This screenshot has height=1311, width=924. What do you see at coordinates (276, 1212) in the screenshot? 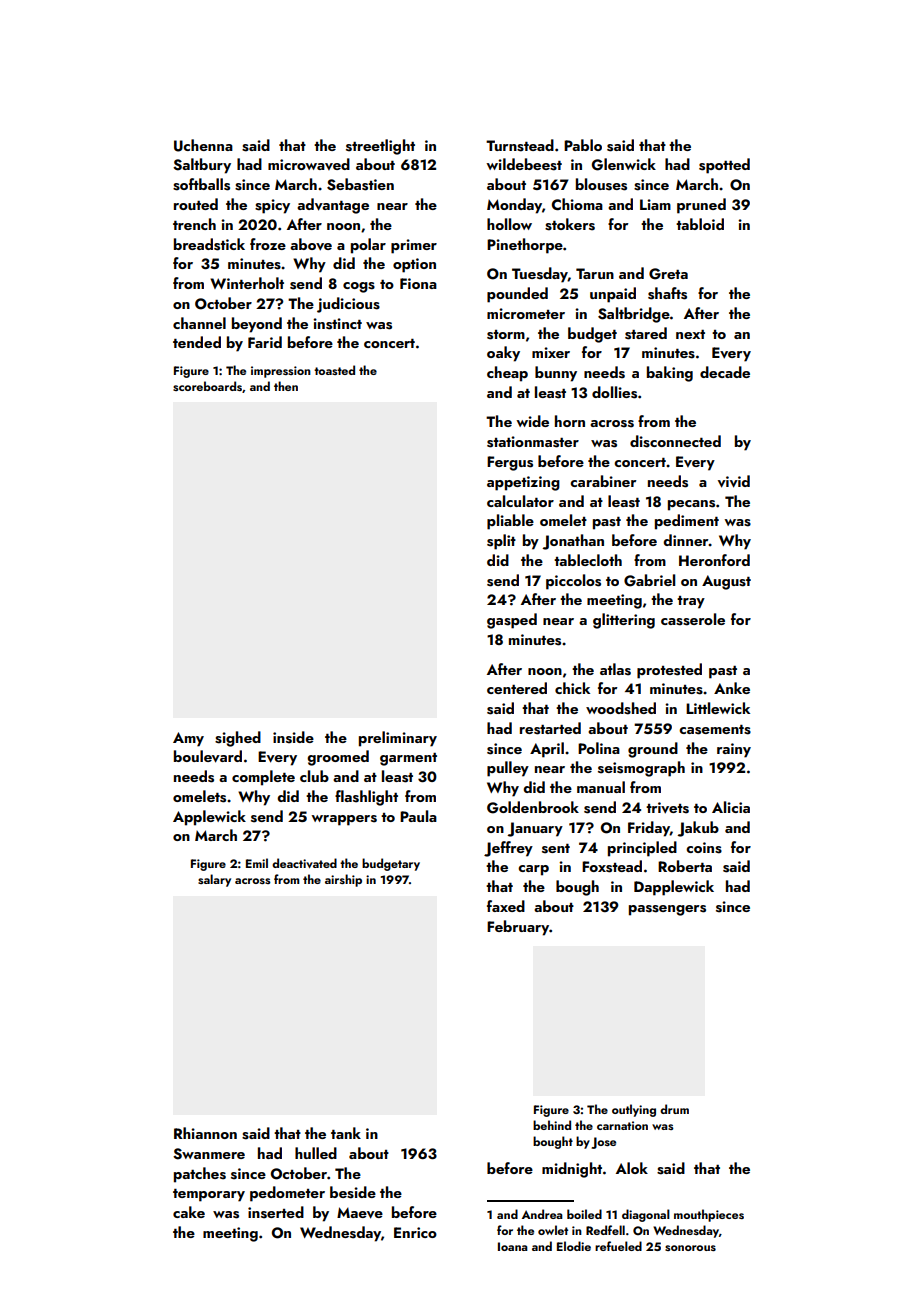
I see `inserted` at bounding box center [276, 1212].
